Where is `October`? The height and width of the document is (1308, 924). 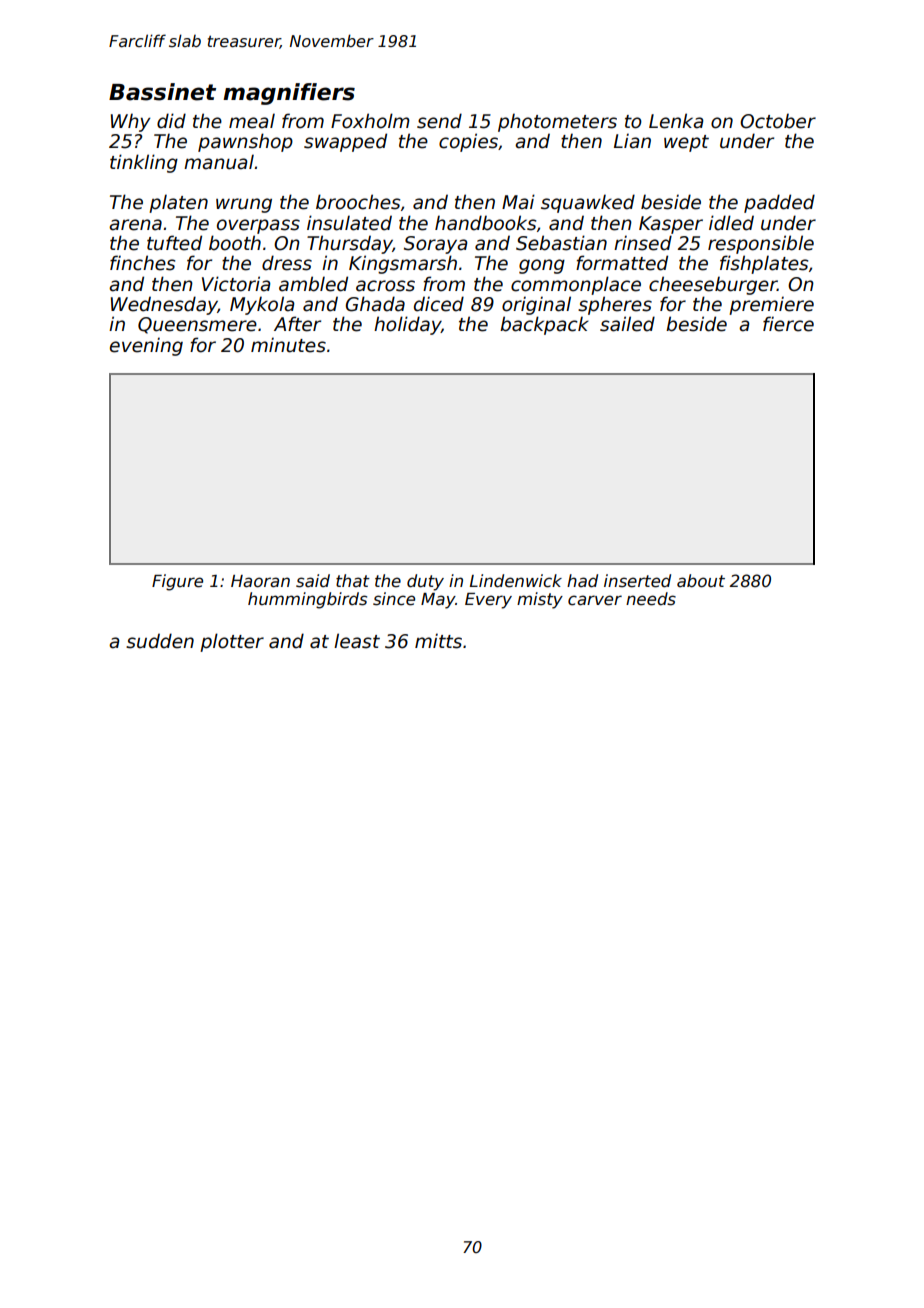 October is located at coordinates (778, 121).
